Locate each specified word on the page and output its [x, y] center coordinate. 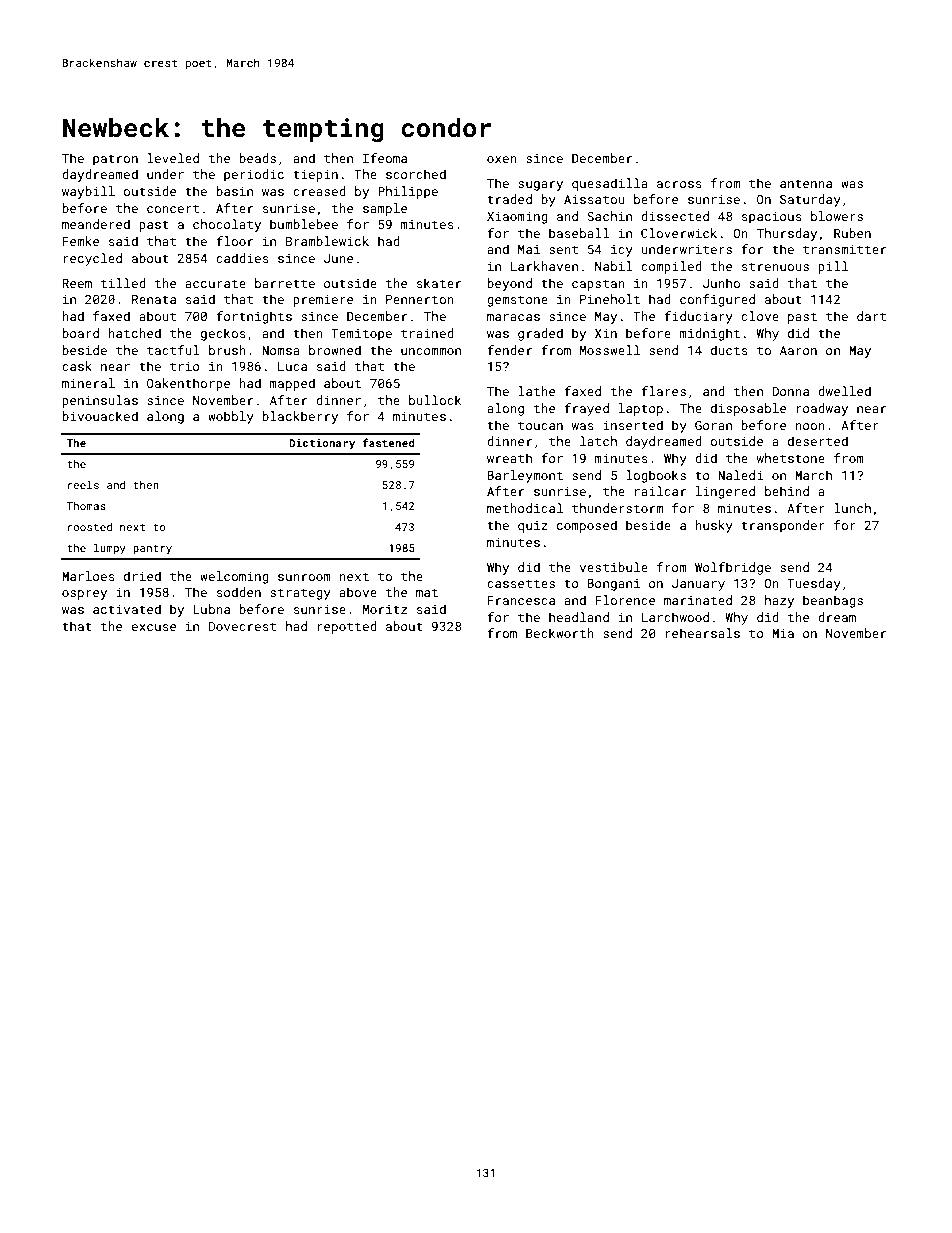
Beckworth [560, 633]
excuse [154, 627]
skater [439, 283]
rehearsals [702, 633]
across [679, 184]
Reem [77, 283]
